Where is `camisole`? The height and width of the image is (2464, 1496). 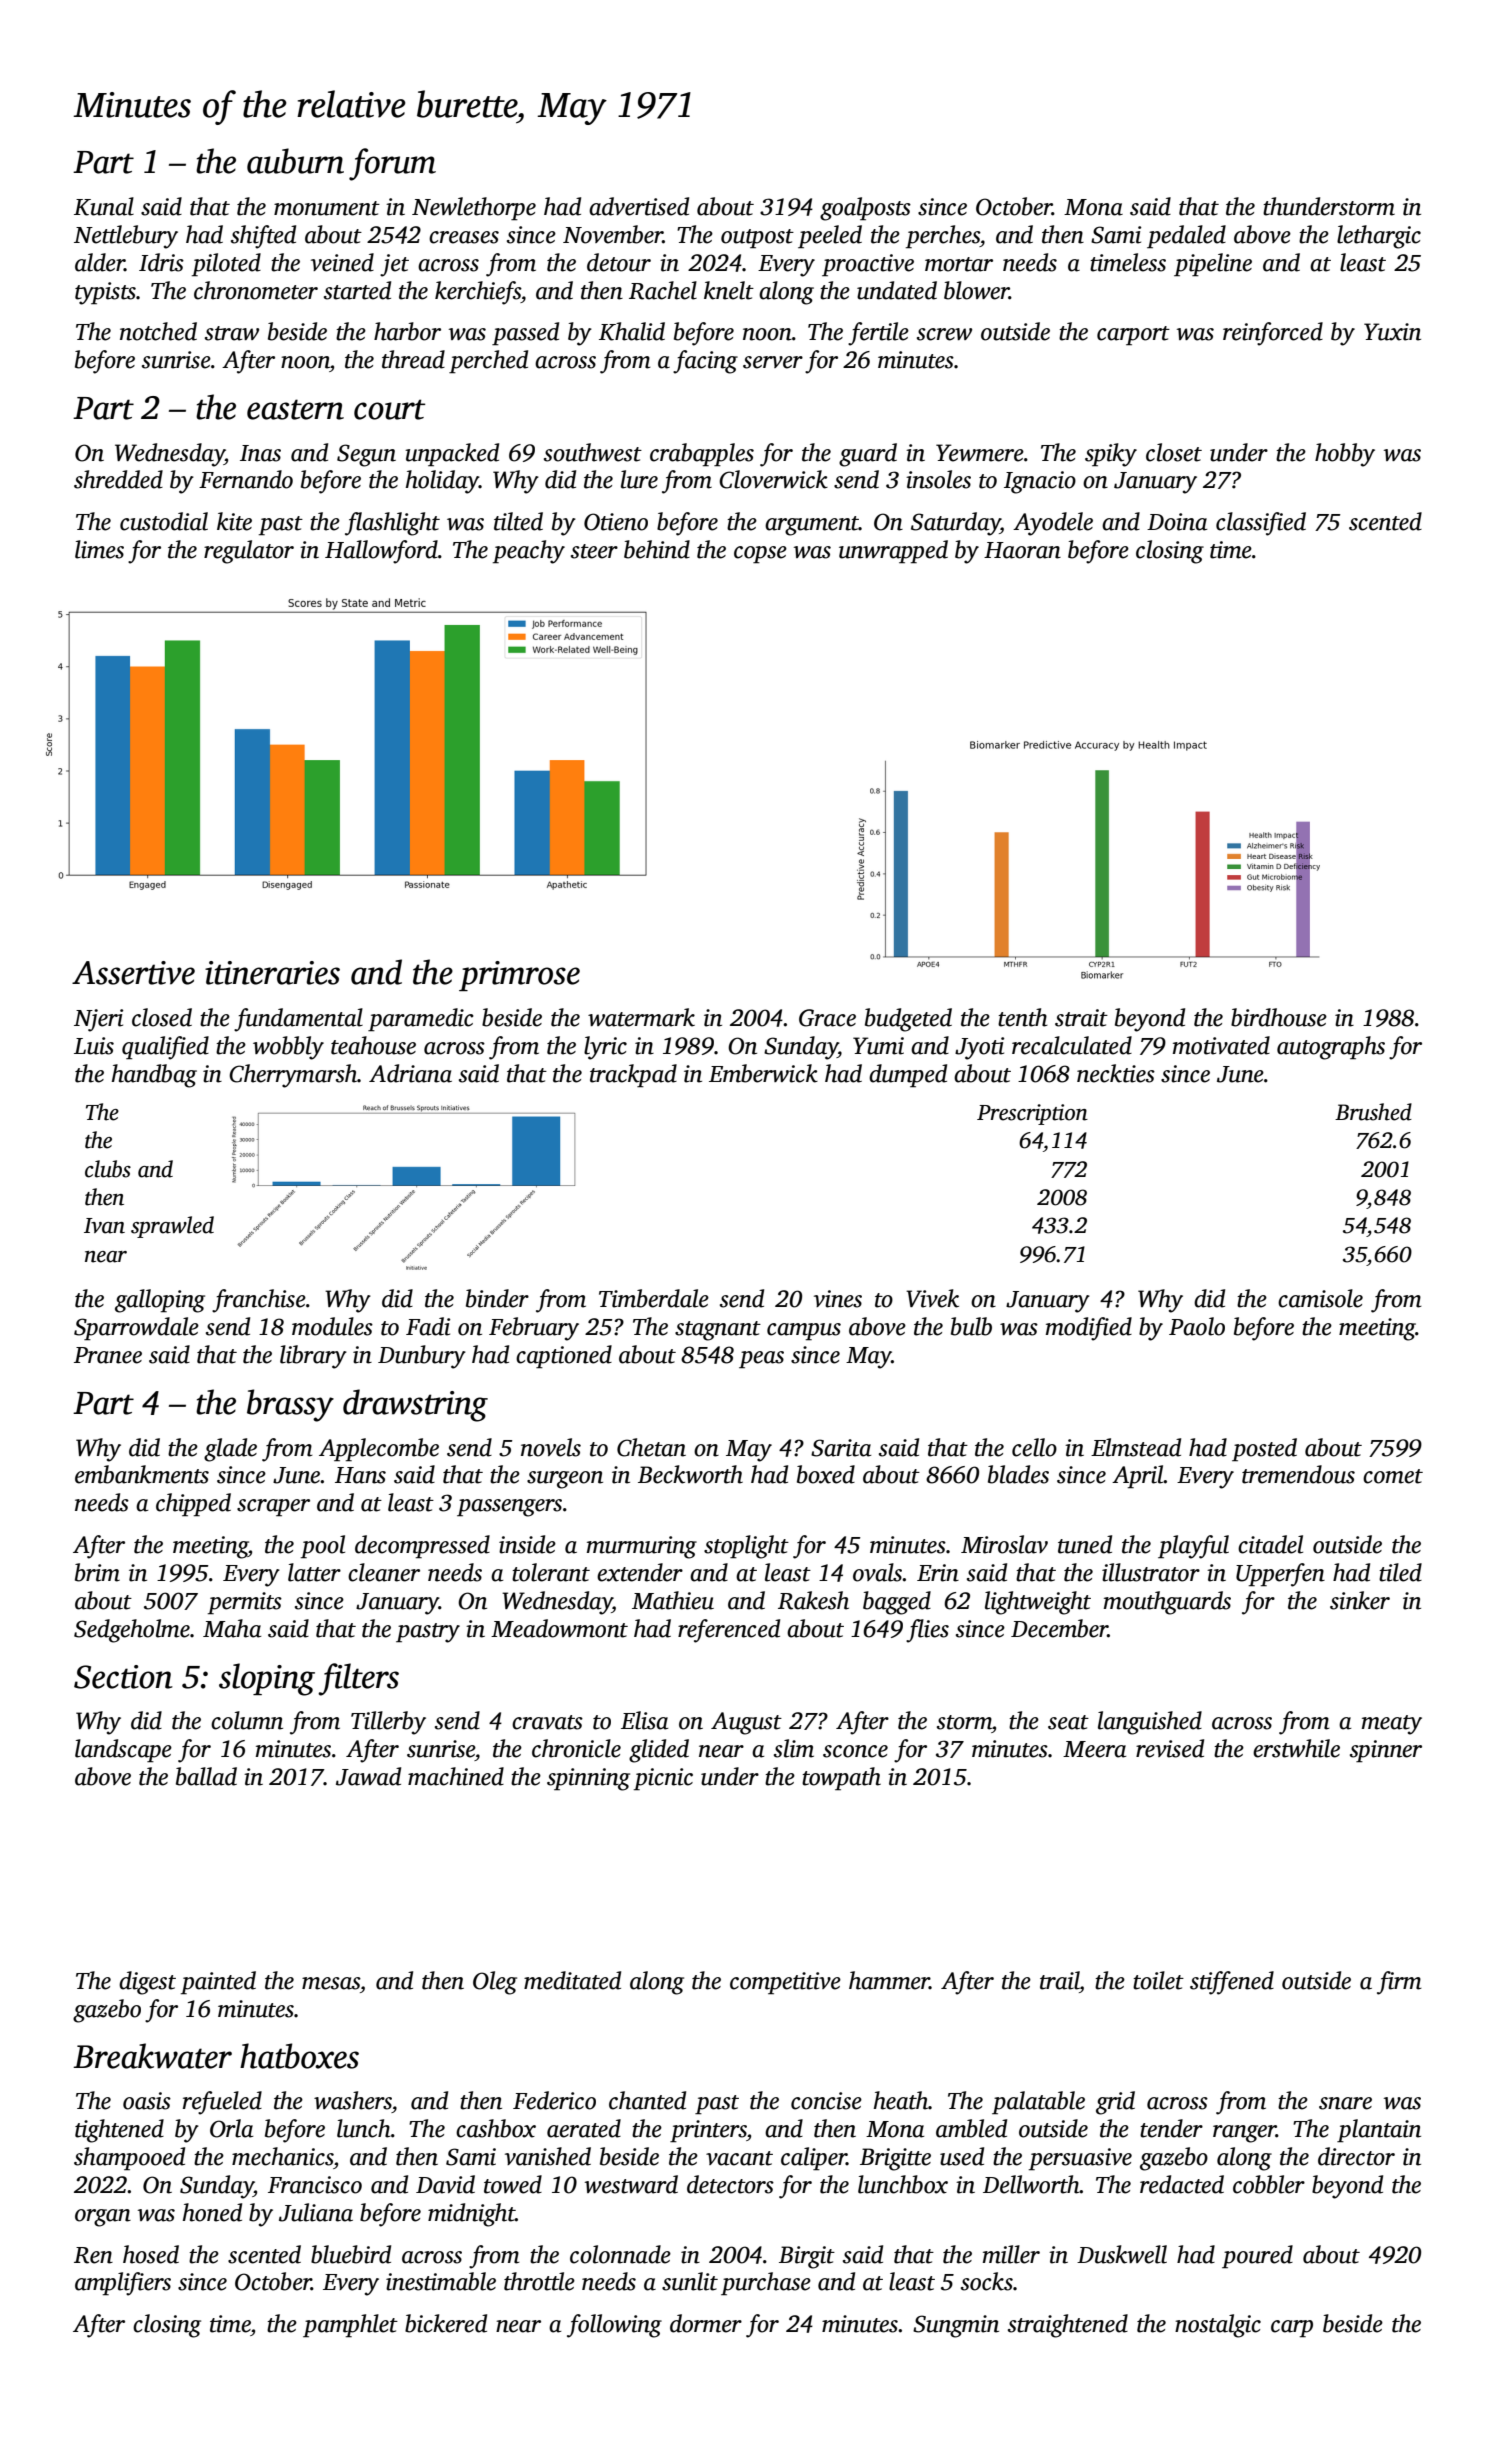
camisole is located at coordinates (1320, 1298).
